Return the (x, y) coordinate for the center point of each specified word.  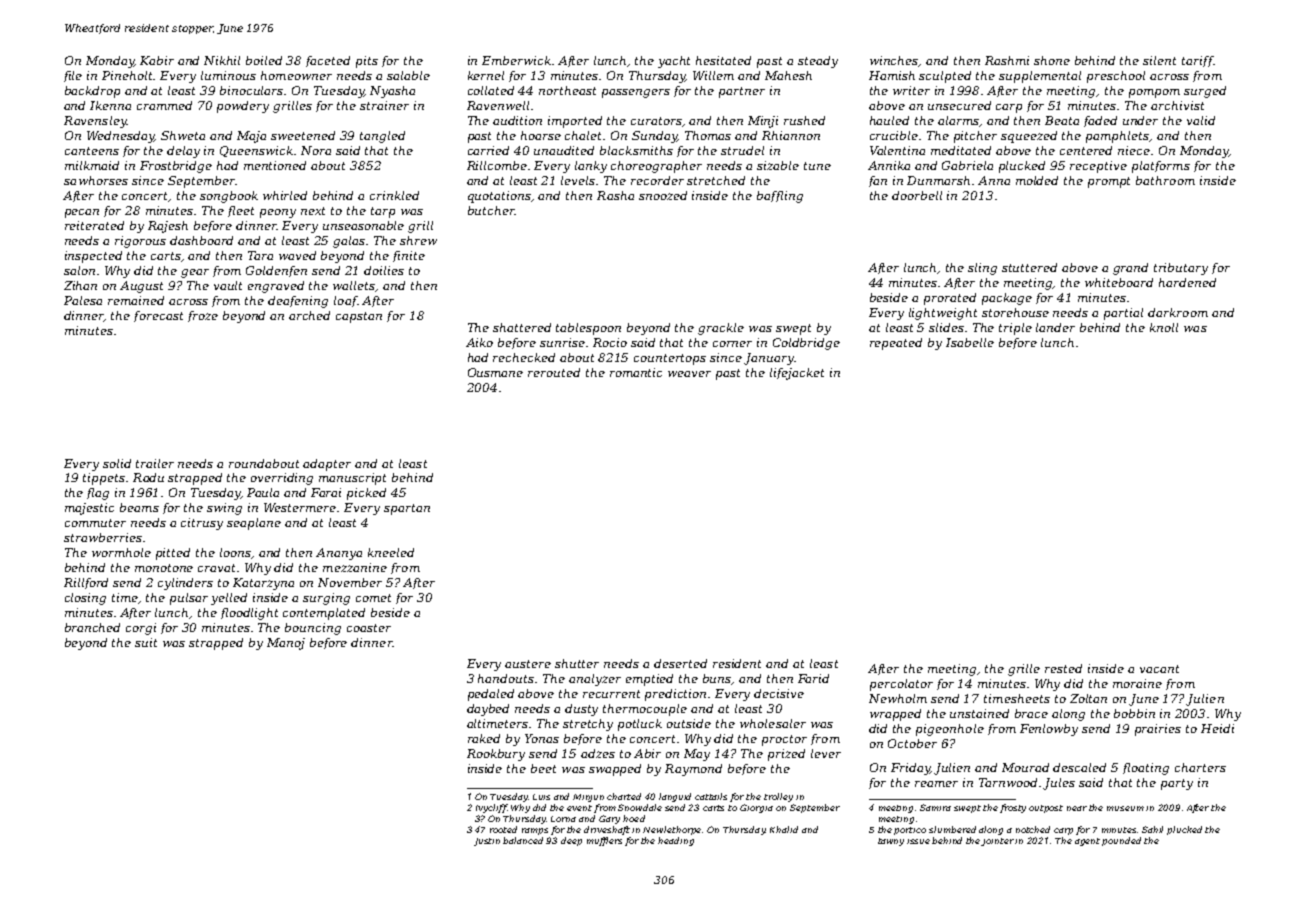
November (350, 582)
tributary (1181, 269)
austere (528, 664)
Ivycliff (491, 808)
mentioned (275, 165)
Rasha (615, 195)
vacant (1159, 669)
